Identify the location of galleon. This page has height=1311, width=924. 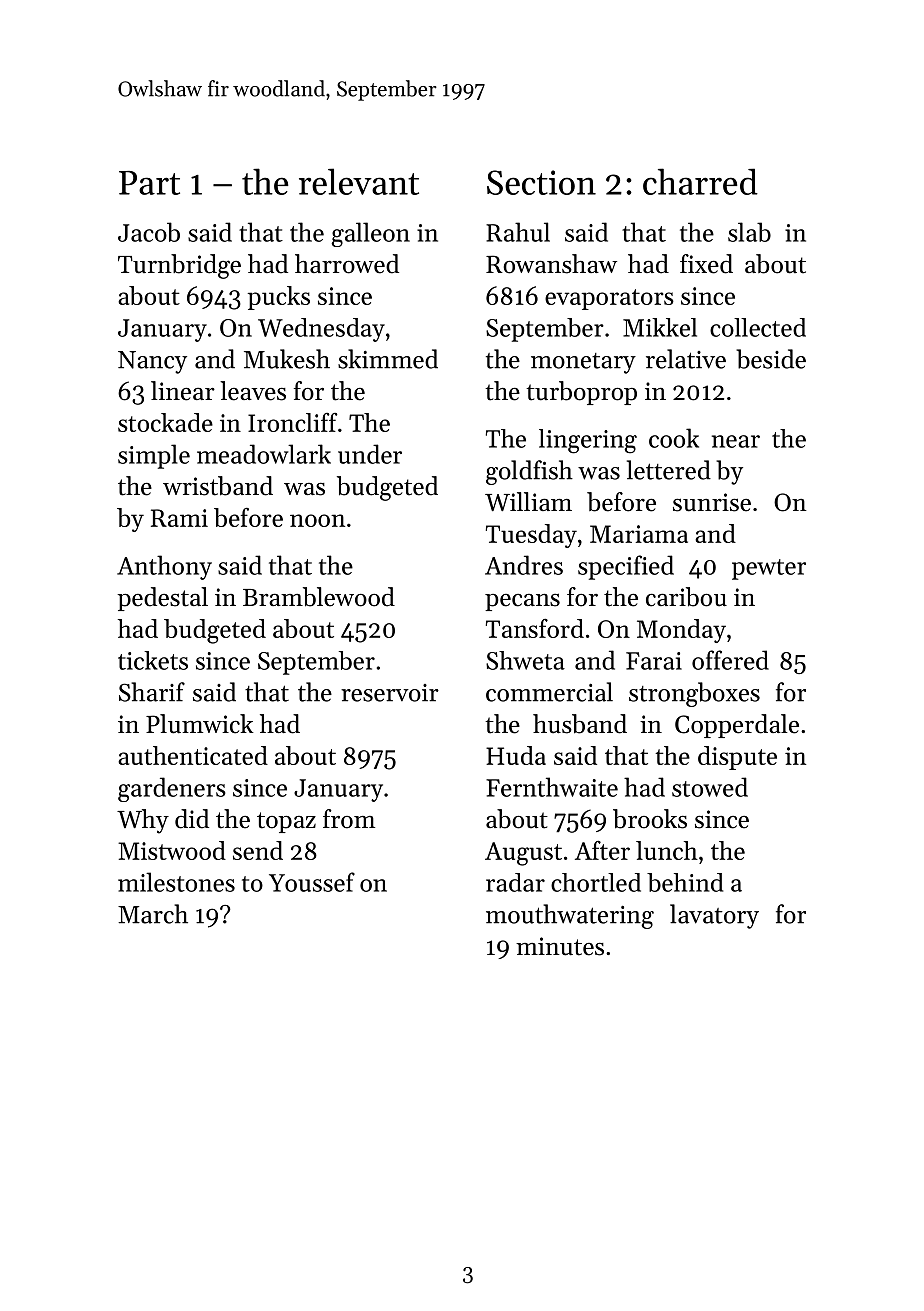
(370, 234).
